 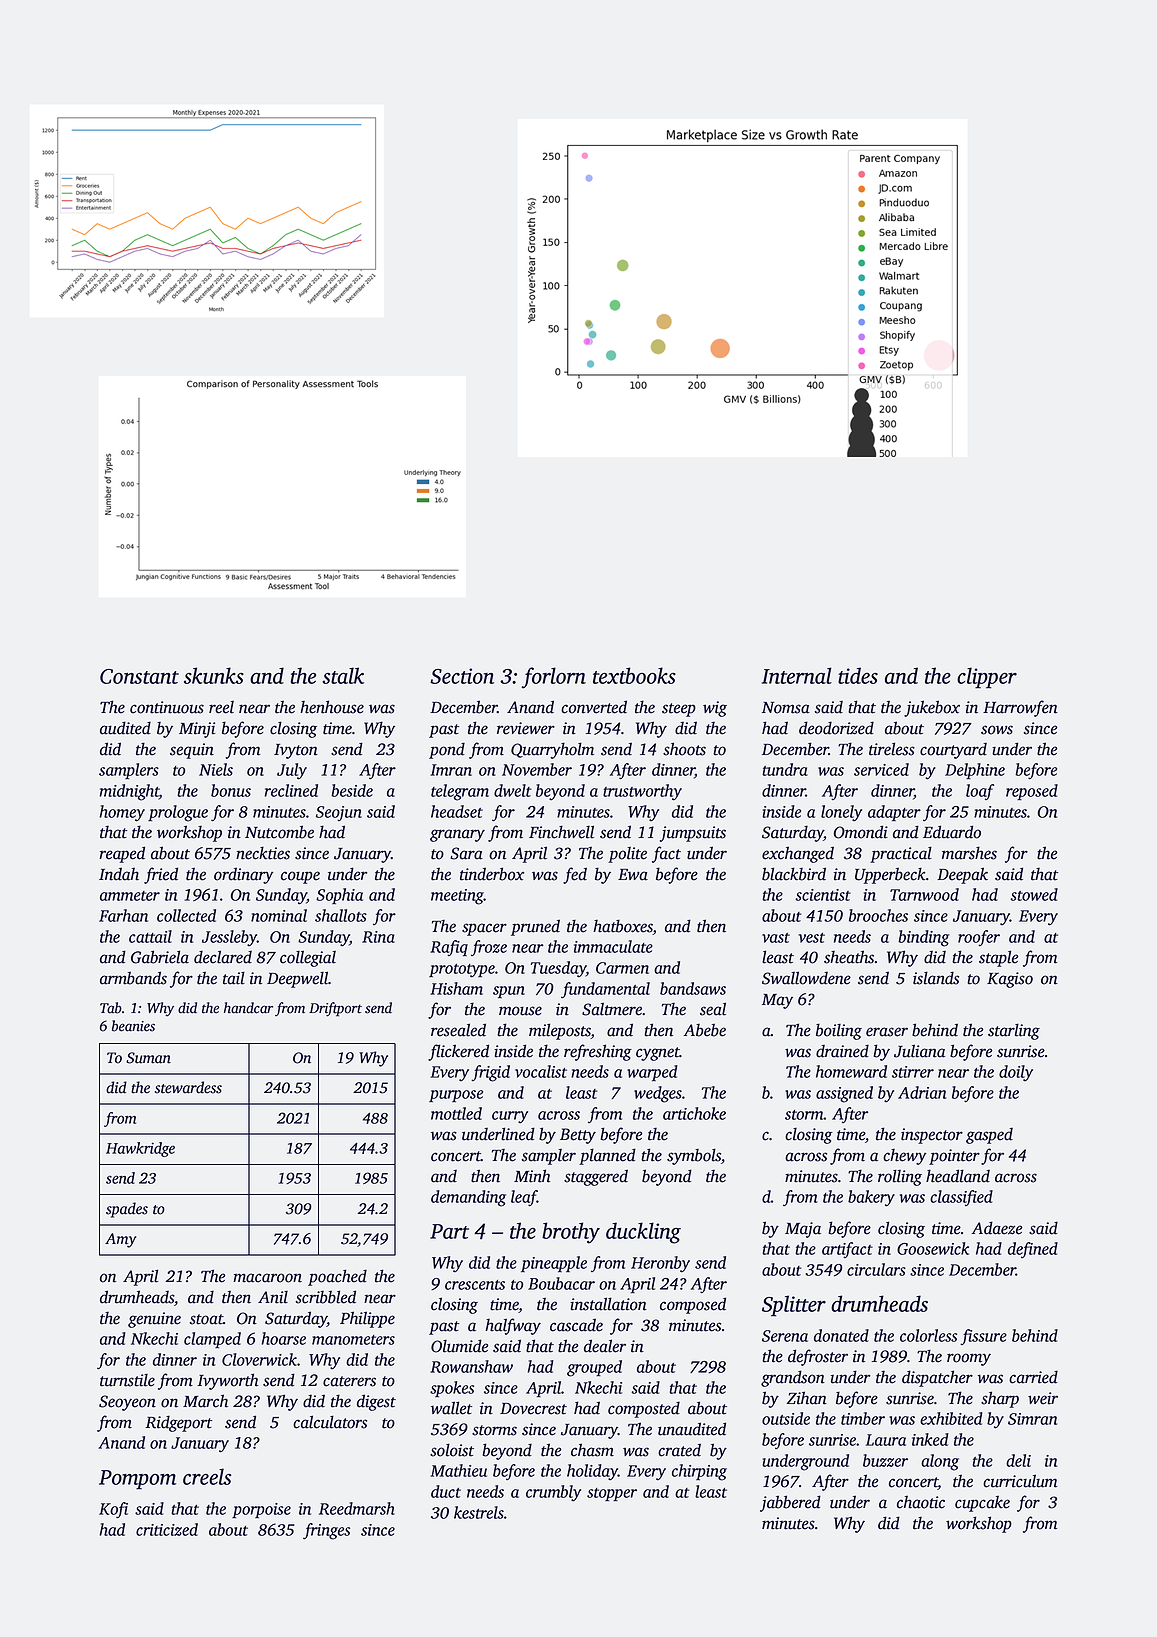 I want to click on mouse, so click(x=520, y=1011).
